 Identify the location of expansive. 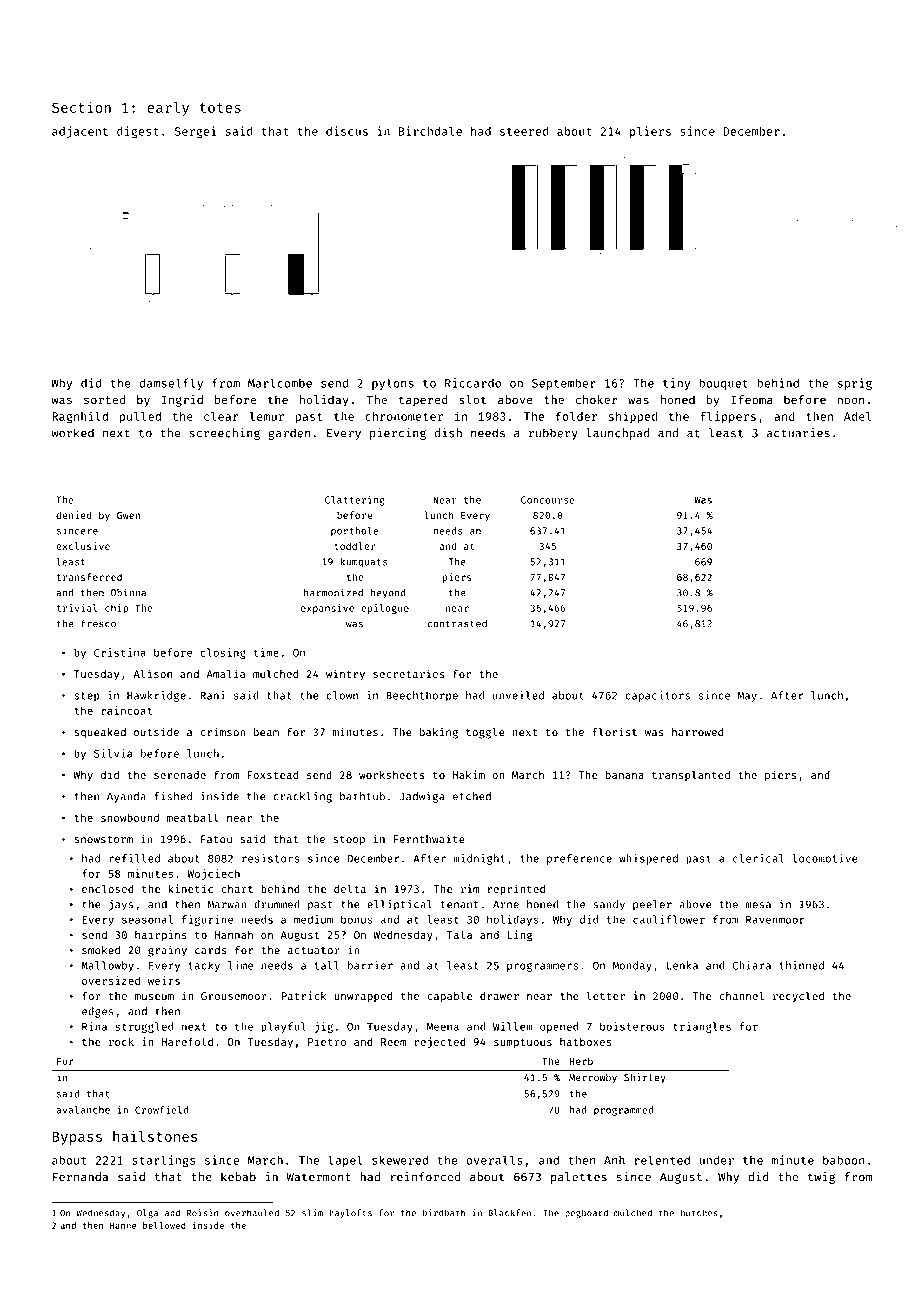
(327, 609).
